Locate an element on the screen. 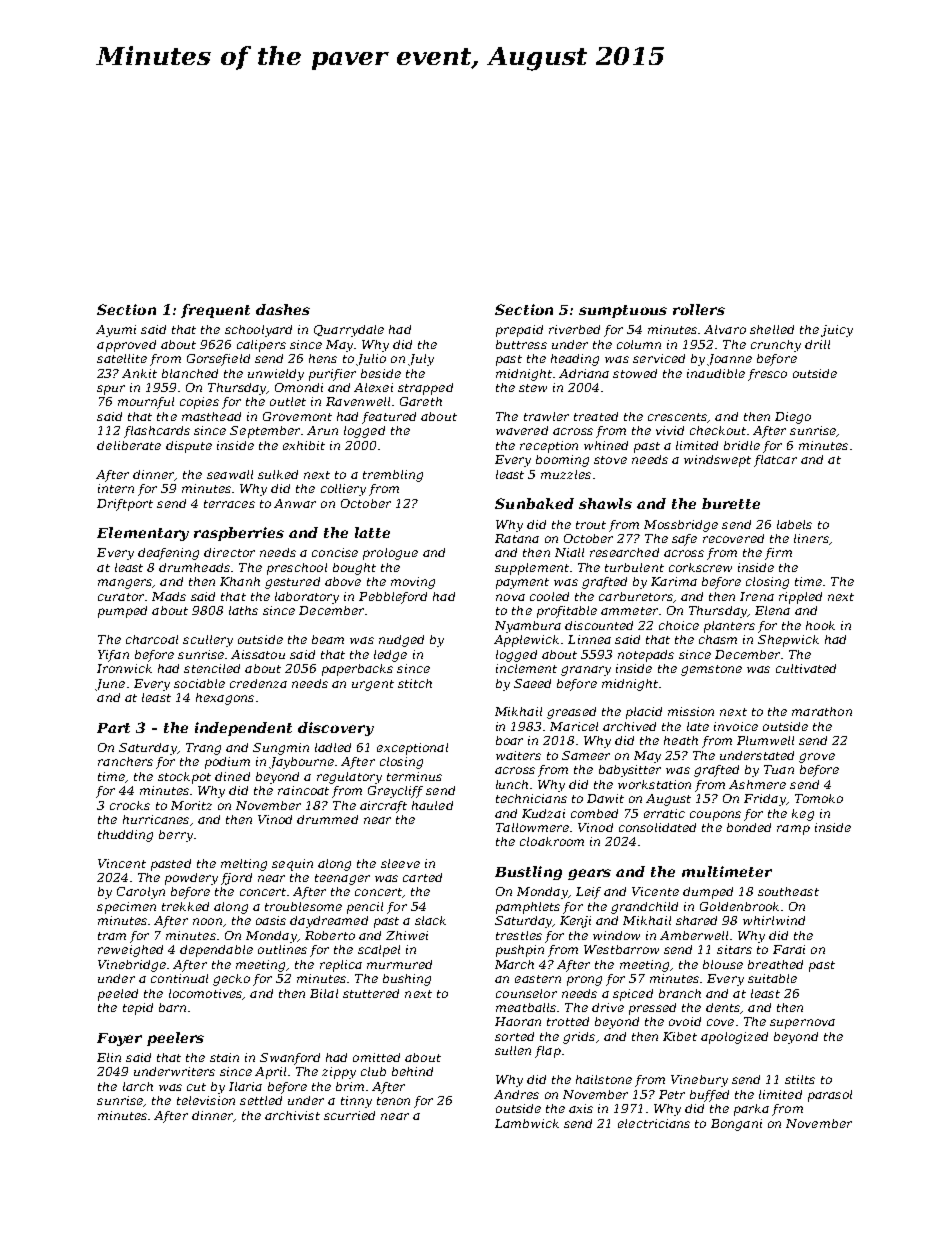 This screenshot has width=952, height=1233. stenciled is located at coordinates (212, 668).
